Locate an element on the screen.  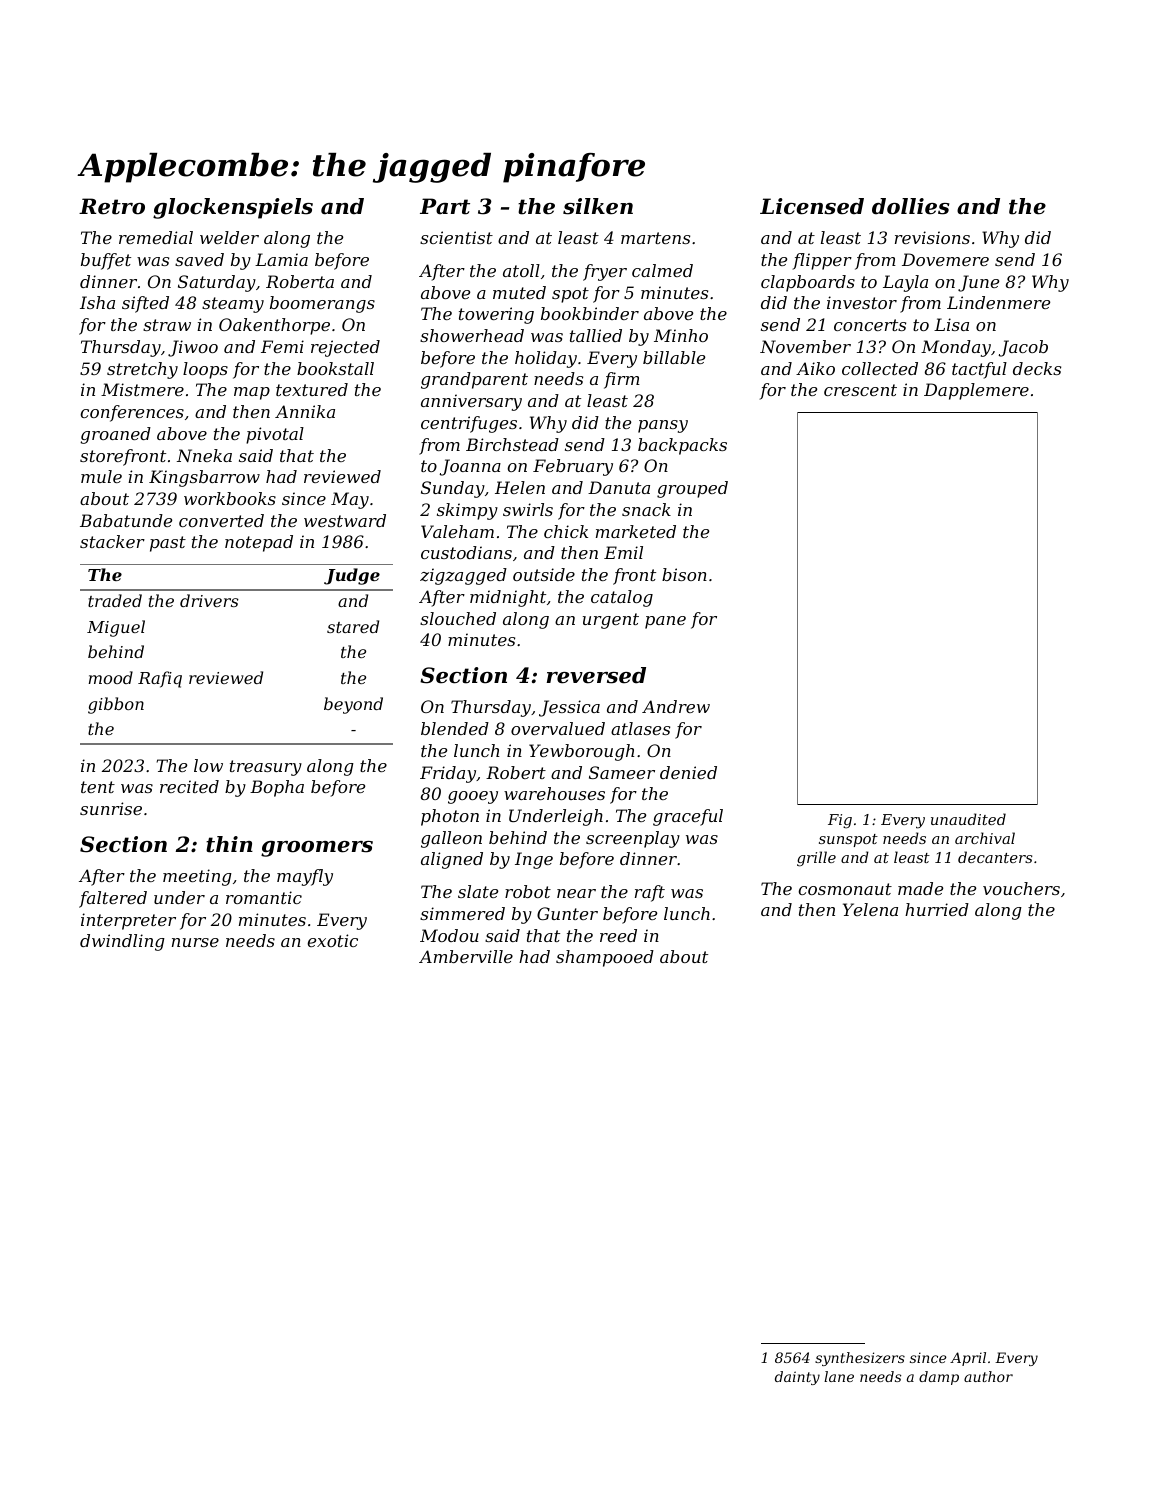
exotic is located at coordinates (333, 940).
